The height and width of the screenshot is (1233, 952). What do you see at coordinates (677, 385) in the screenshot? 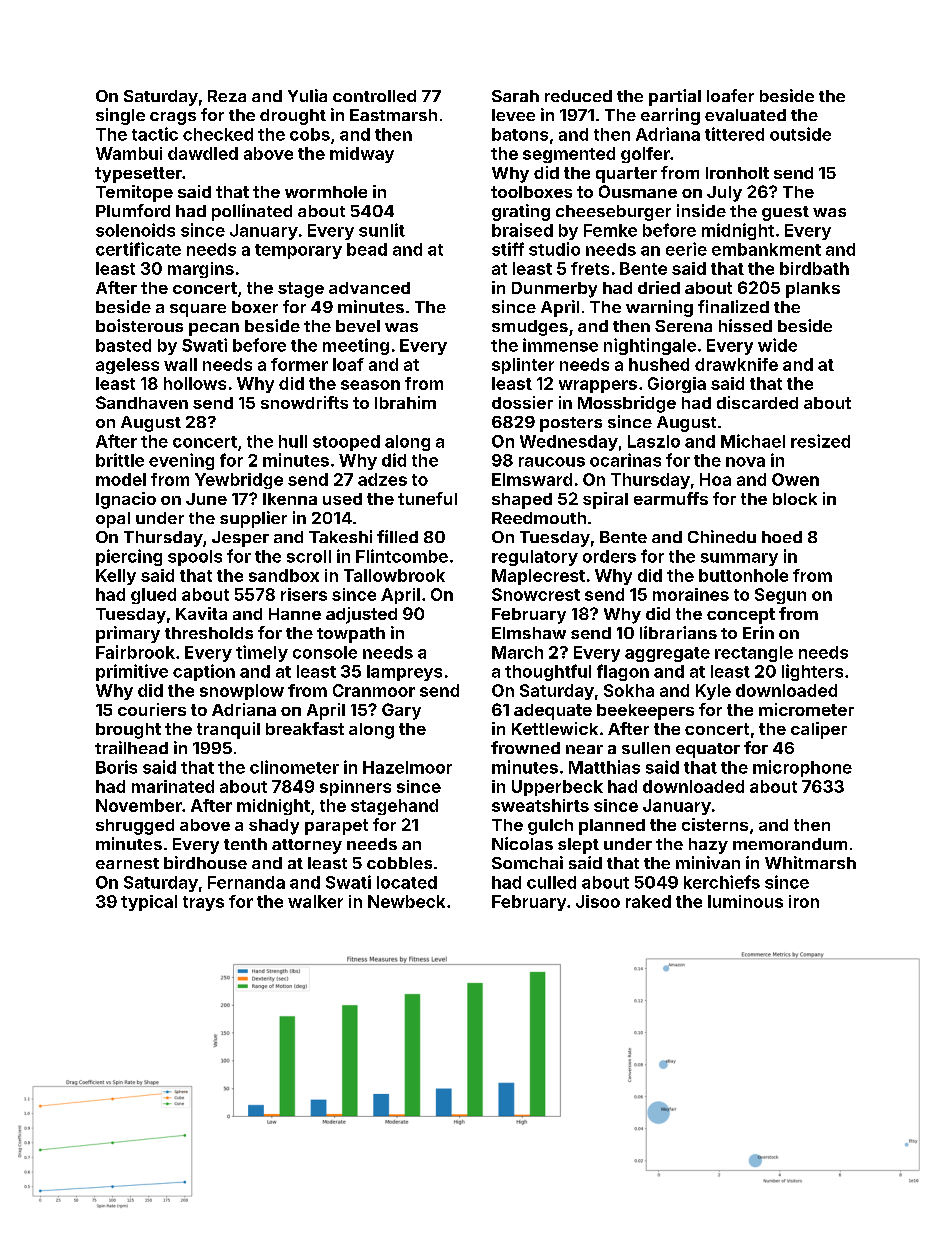
I see `Giorgia` at bounding box center [677, 385].
